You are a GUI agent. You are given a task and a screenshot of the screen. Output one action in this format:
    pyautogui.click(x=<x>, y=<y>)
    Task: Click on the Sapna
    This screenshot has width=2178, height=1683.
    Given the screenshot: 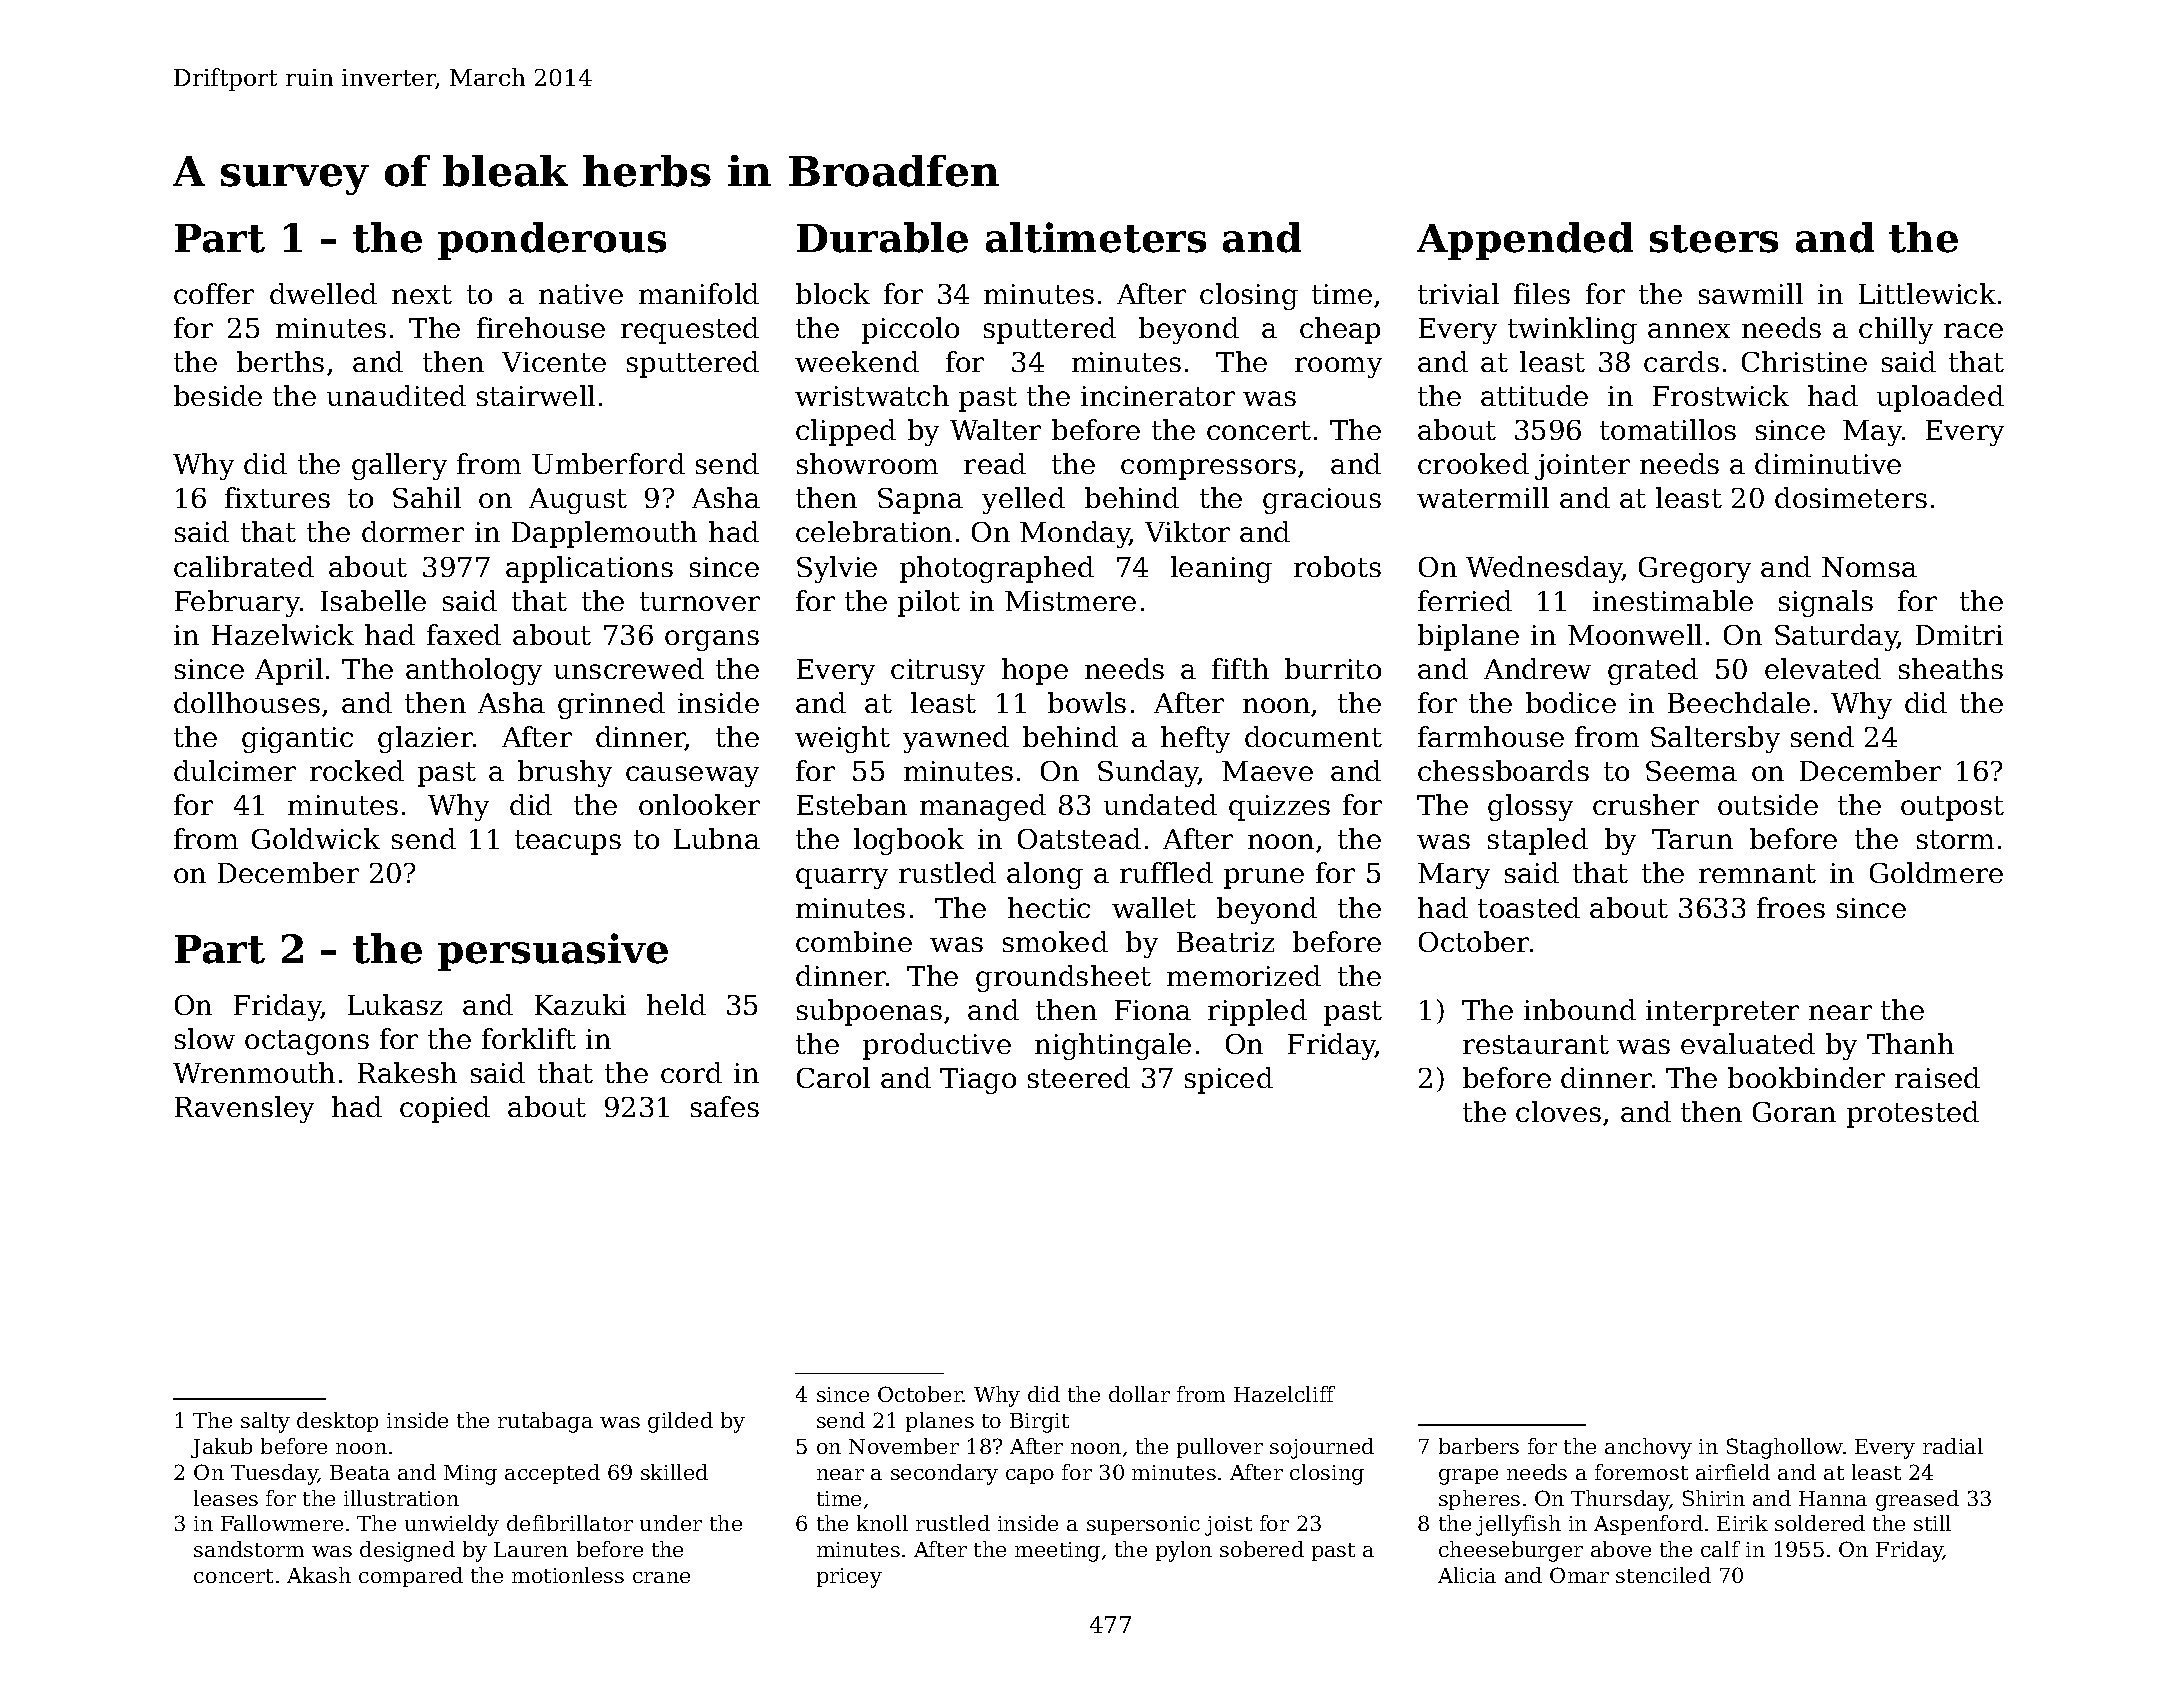 What is the action you would take?
    pyautogui.click(x=920, y=501)
